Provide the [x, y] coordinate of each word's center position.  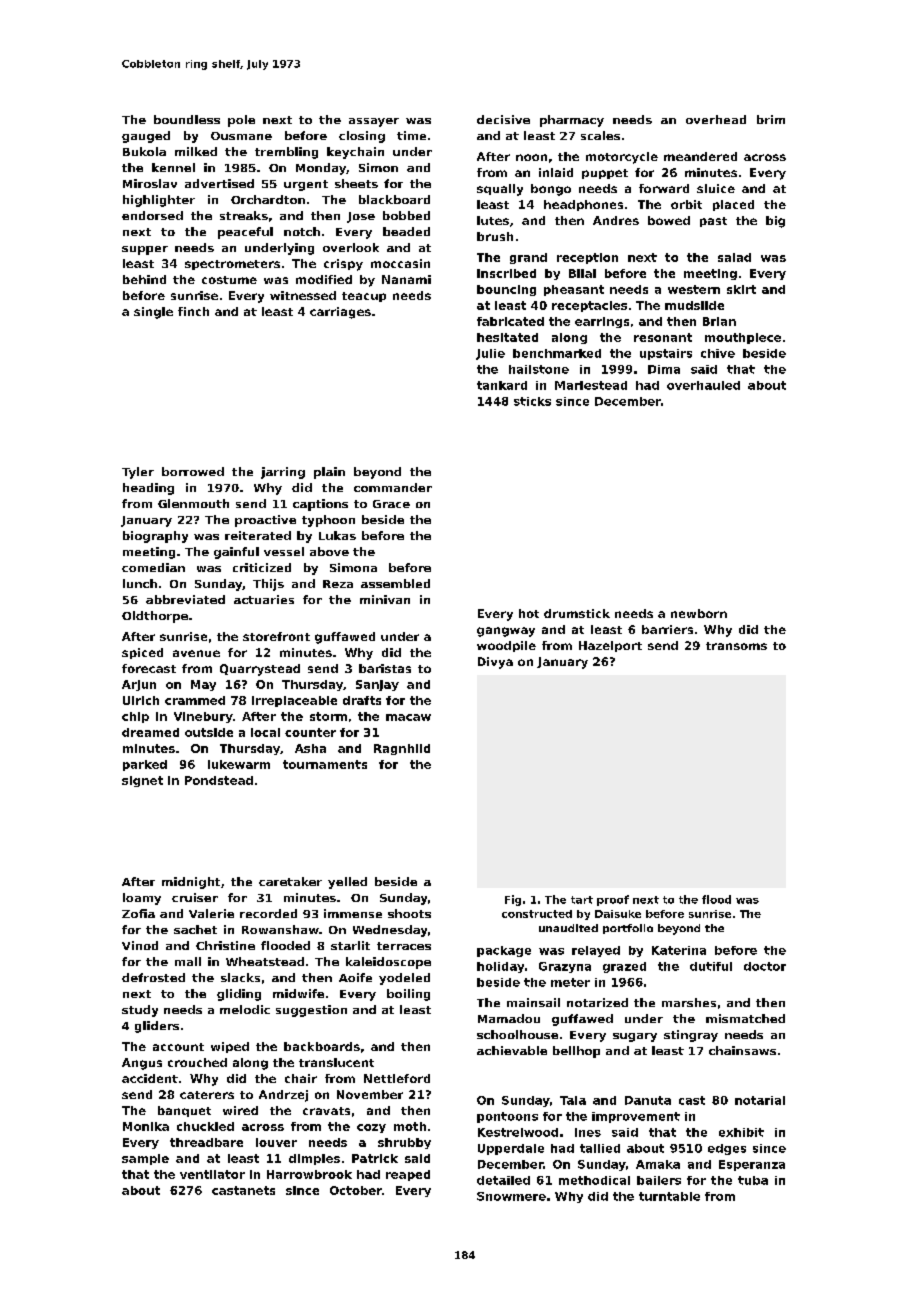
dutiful [711, 966]
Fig [513, 900]
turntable [669, 1196]
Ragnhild [402, 749]
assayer [374, 122]
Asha [310, 748]
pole [241, 121]
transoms [736, 646]
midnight [191, 883]
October [356, 1190]
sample [145, 1159]
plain [329, 473]
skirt [741, 289]
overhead [716, 119]
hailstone [539, 369]
